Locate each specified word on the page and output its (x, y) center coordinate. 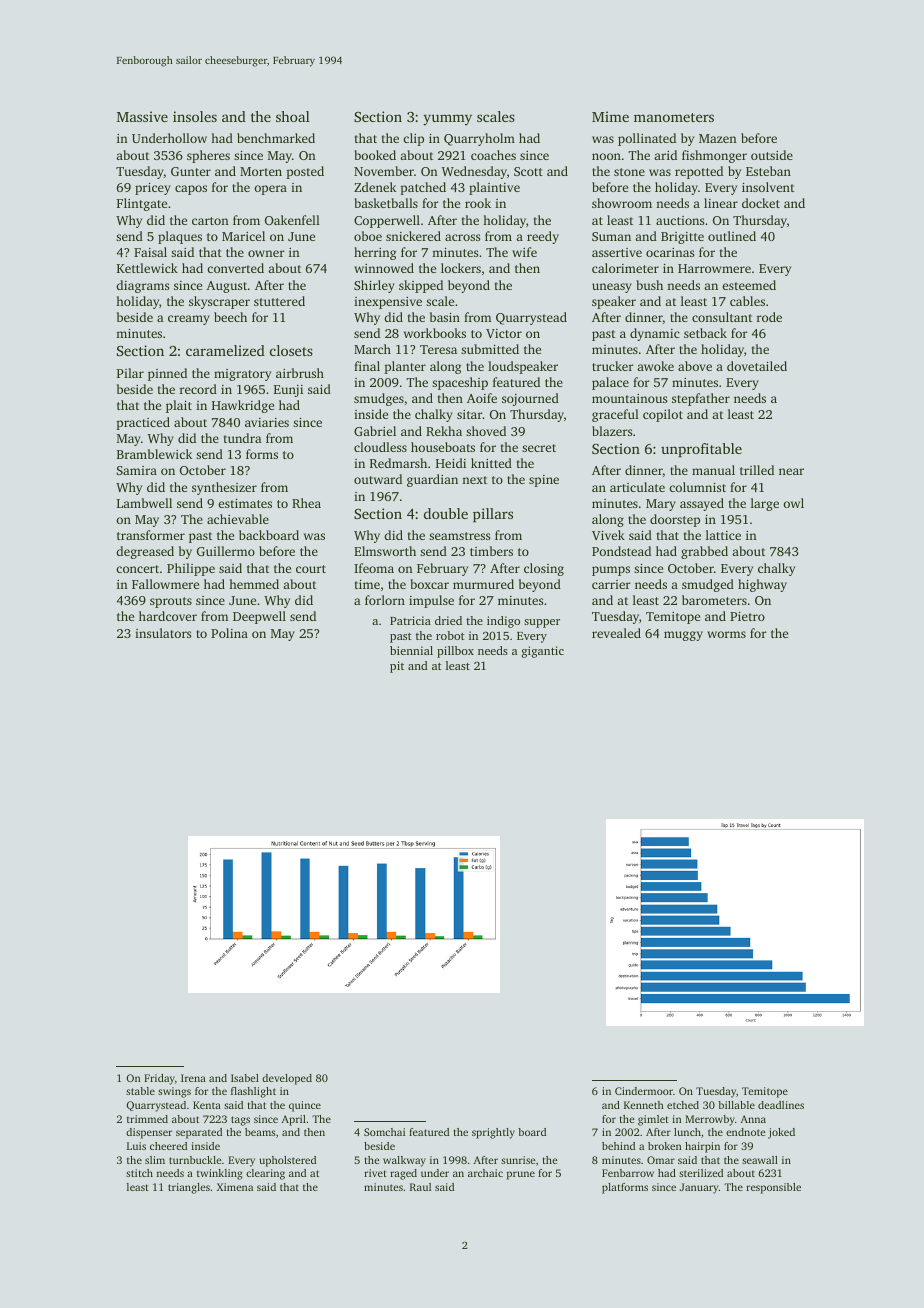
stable (140, 1091)
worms (726, 634)
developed (287, 1079)
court (311, 569)
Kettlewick (147, 268)
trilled (757, 470)
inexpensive (388, 303)
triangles (189, 1188)
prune (521, 1175)
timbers (491, 551)
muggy (683, 636)
